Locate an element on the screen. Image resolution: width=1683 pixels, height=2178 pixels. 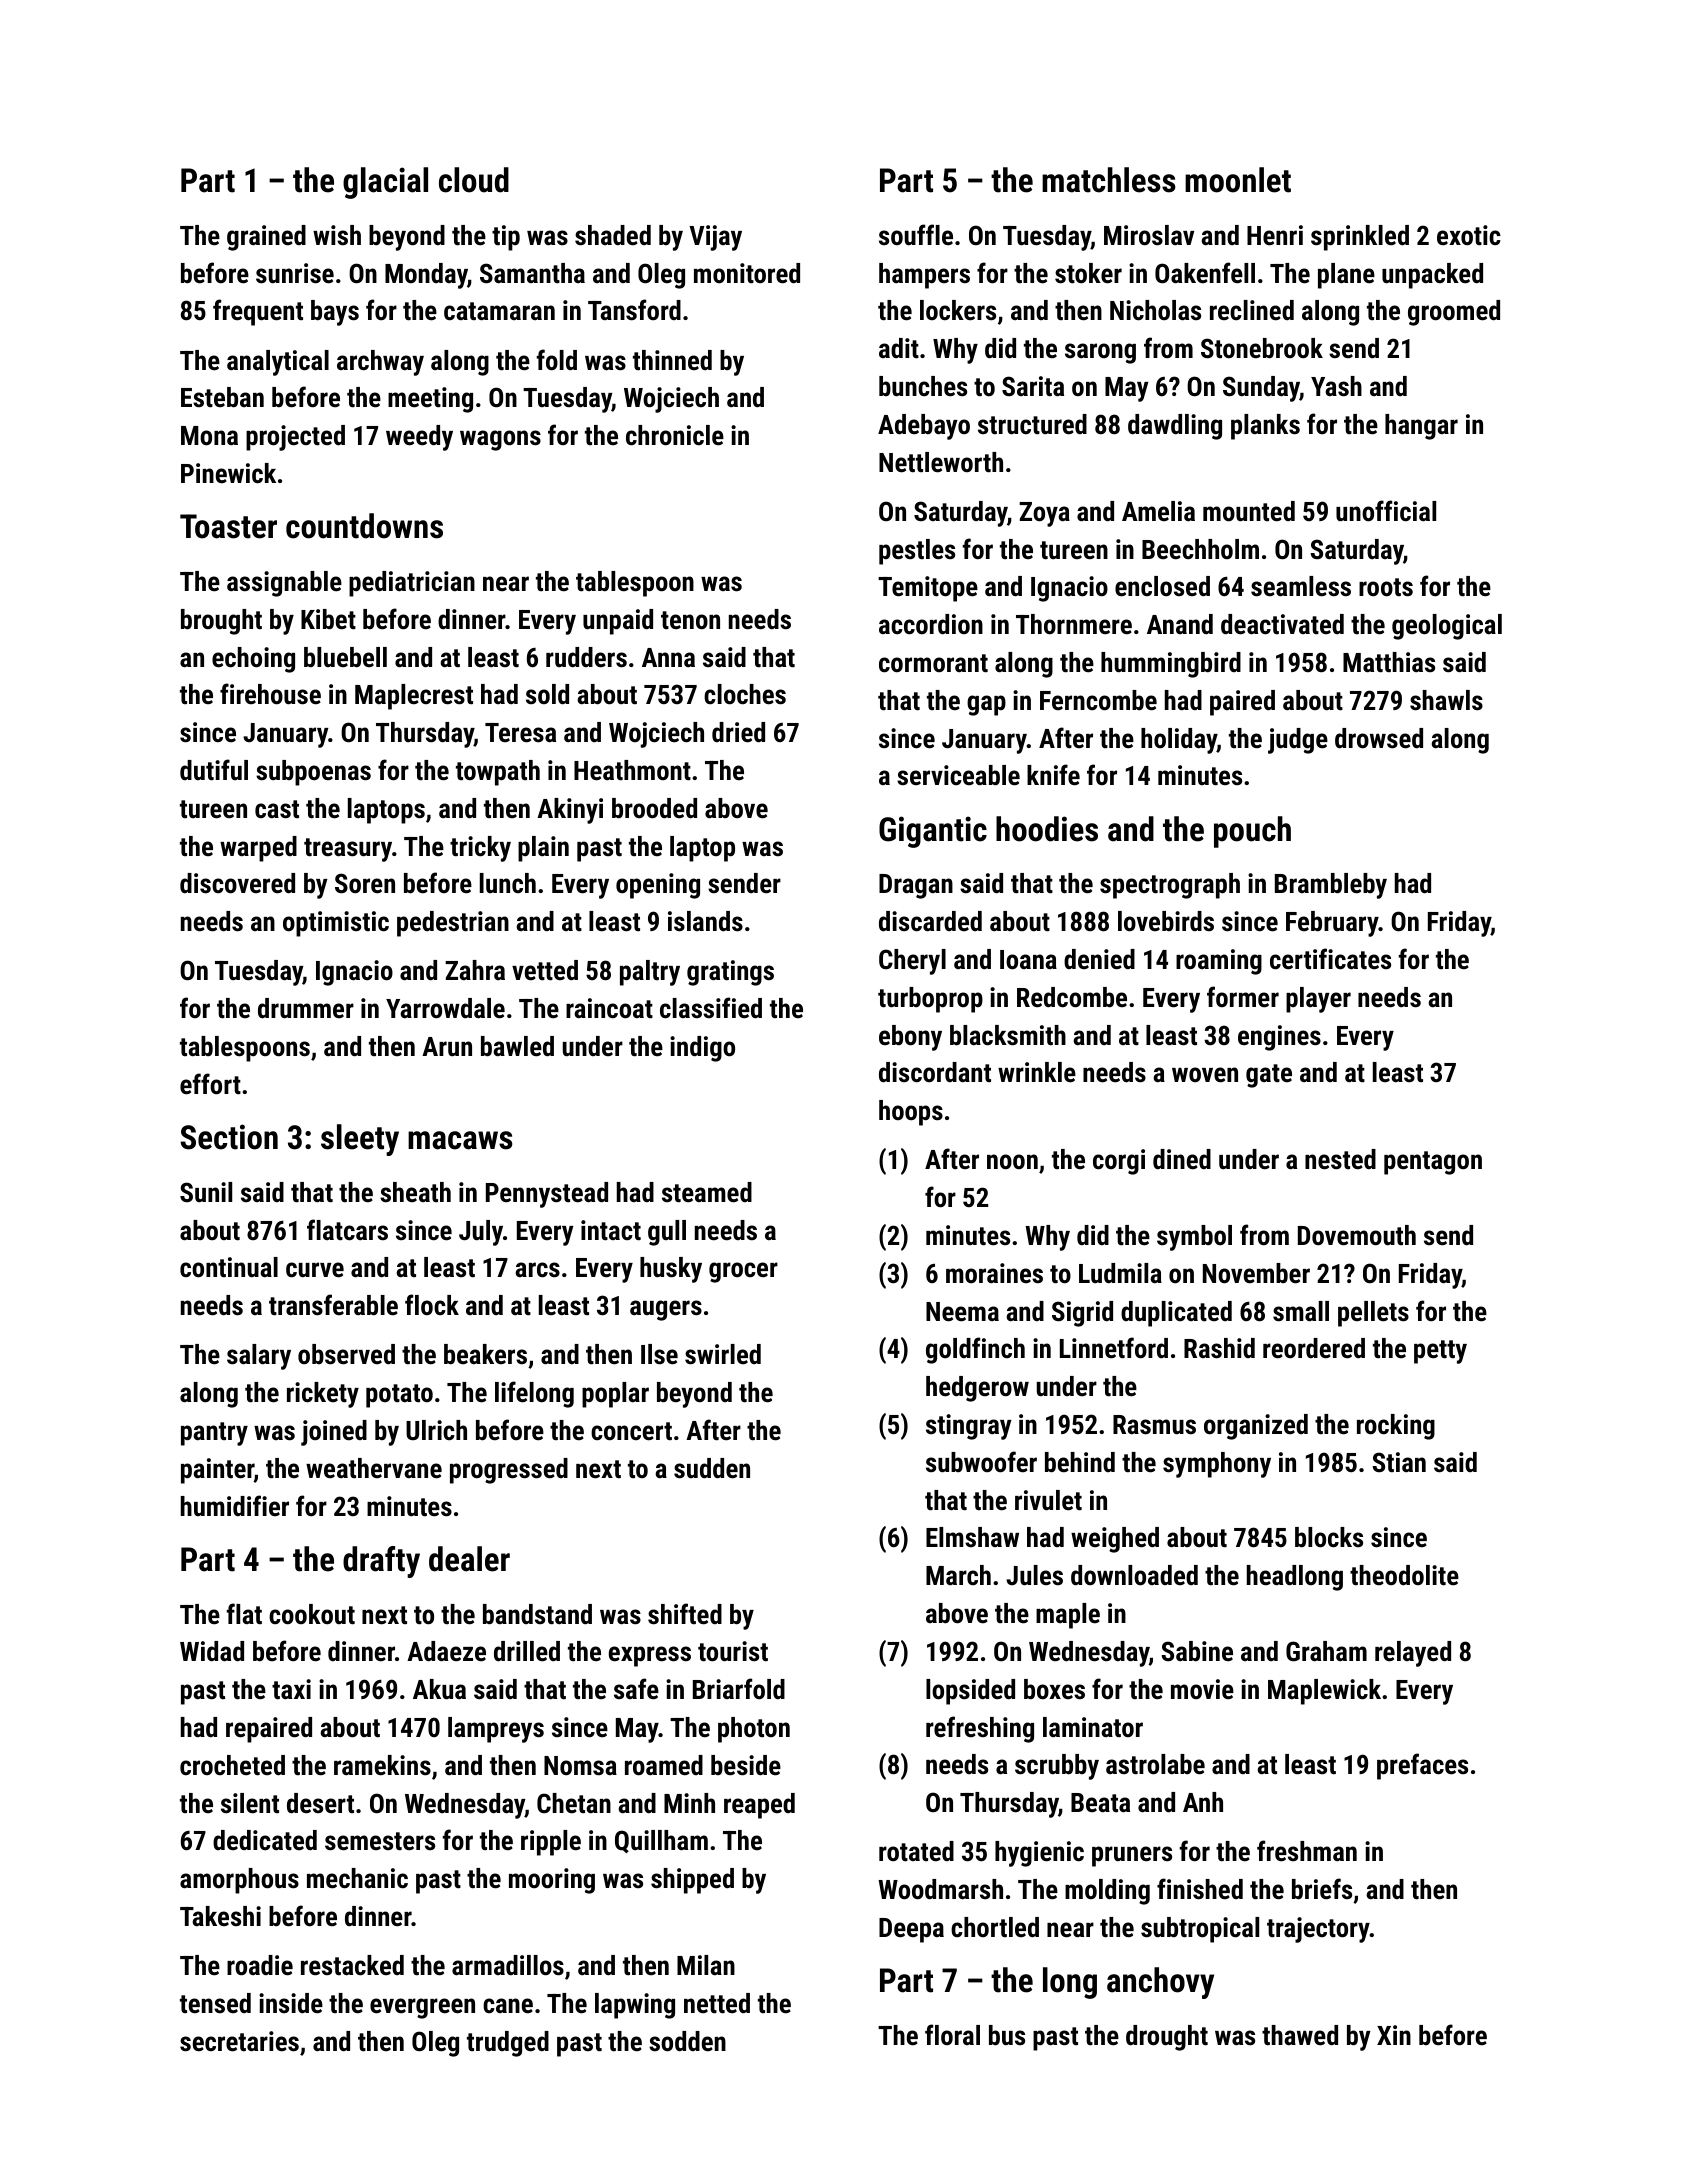
pellets is located at coordinates (1373, 1314).
